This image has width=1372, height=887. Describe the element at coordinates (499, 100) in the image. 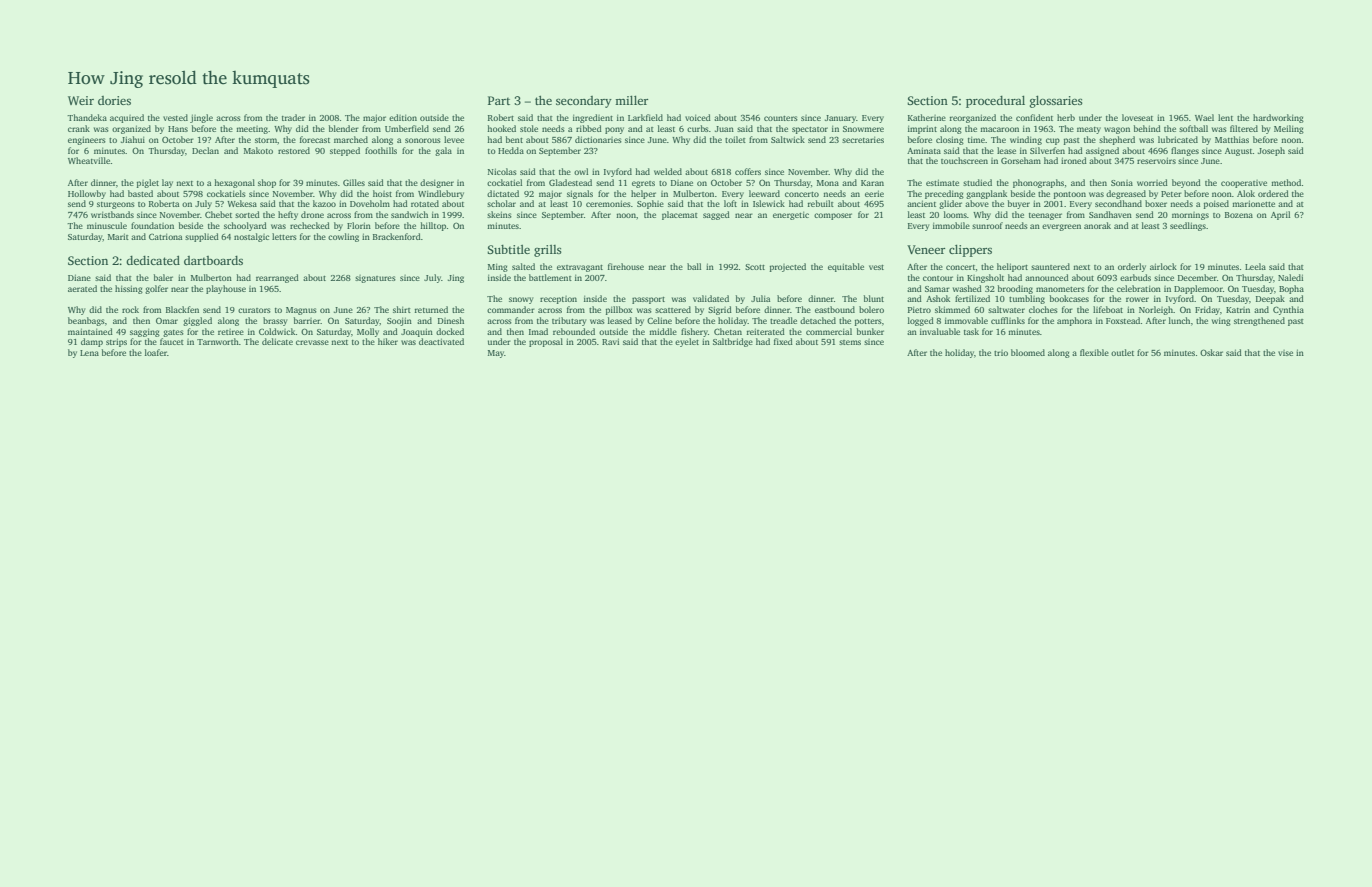

I see `Part` at that location.
